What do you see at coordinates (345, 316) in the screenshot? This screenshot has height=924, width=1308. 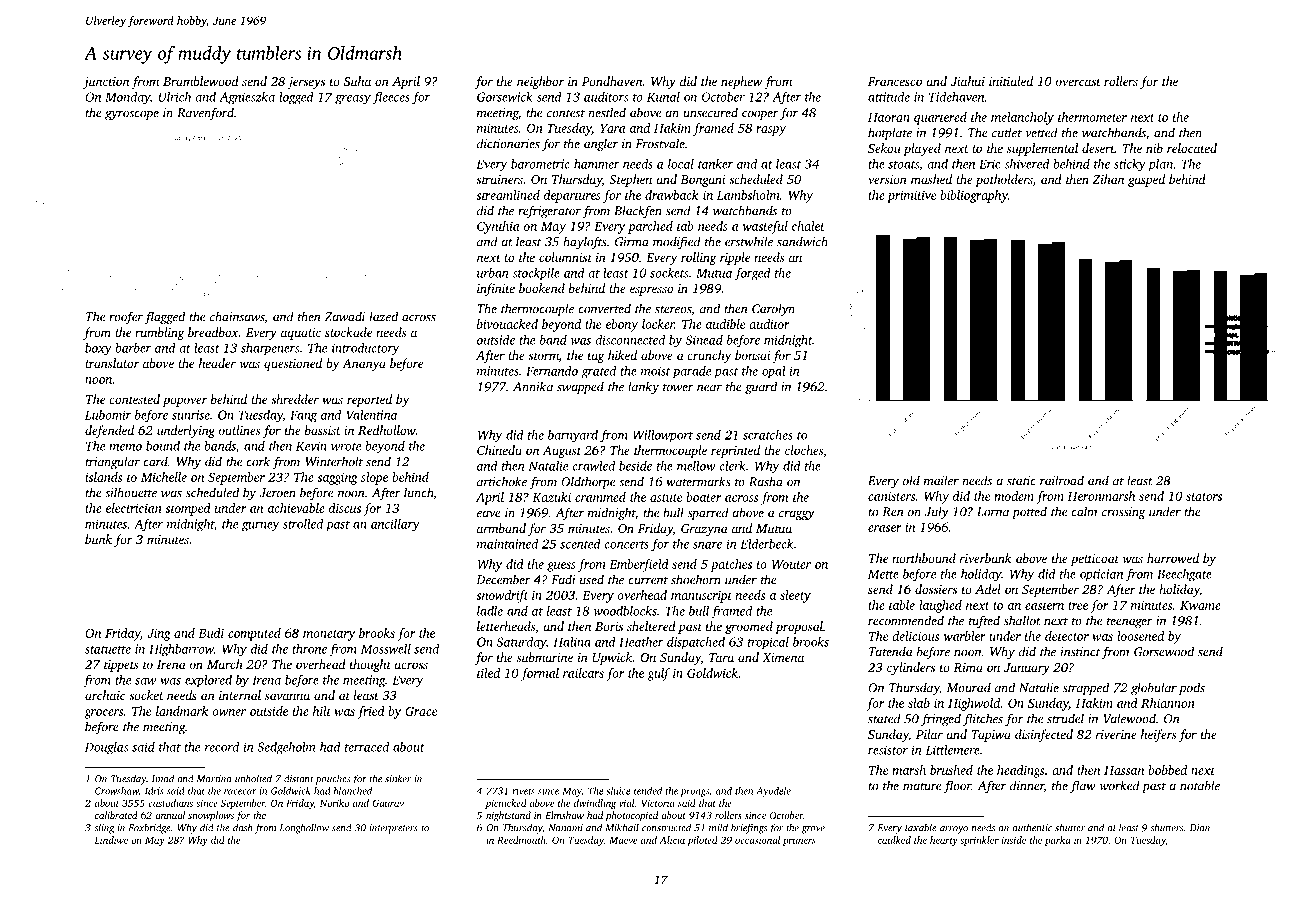 I see `Zawadi` at bounding box center [345, 316].
